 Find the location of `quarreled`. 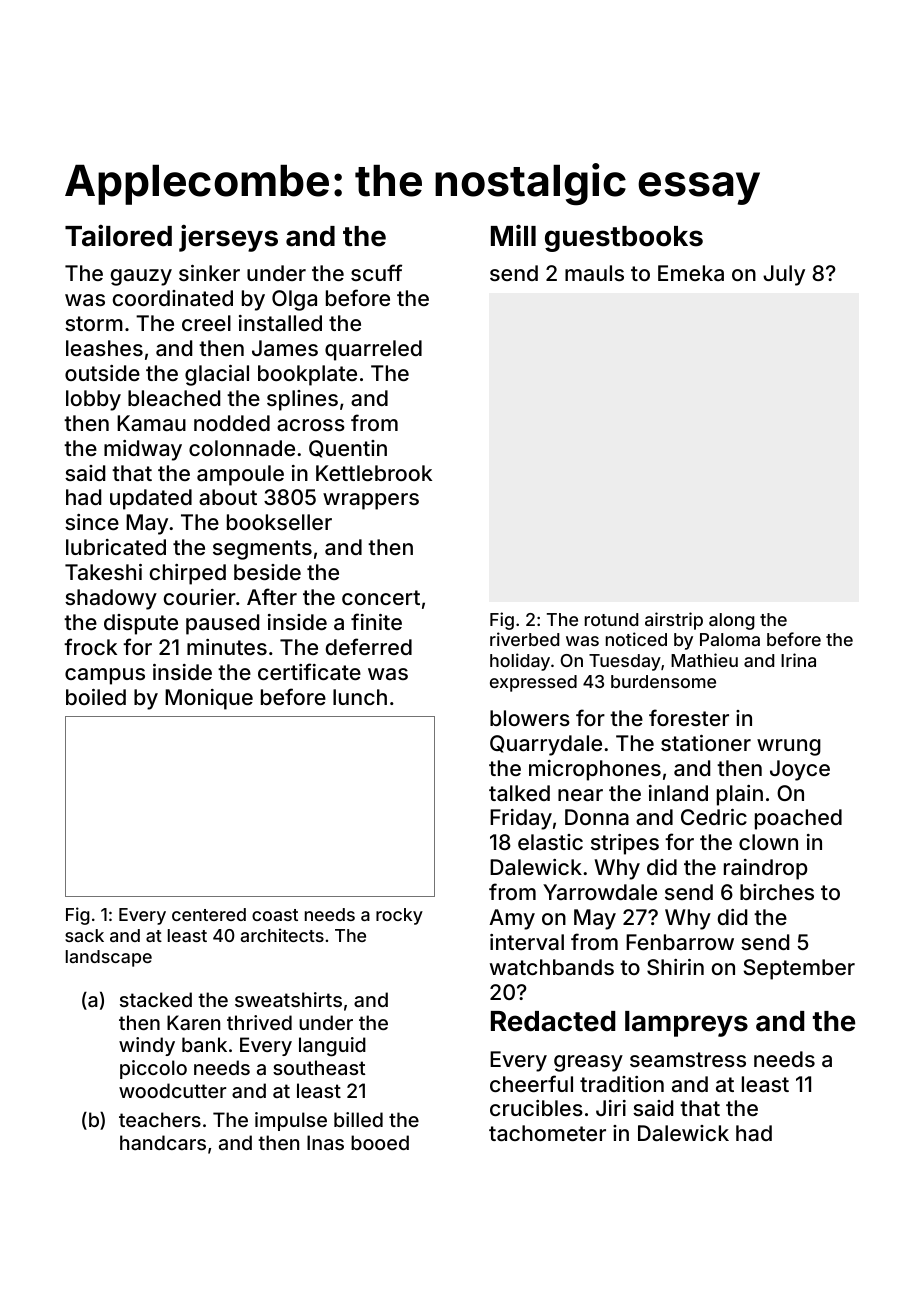

quarreled is located at coordinates (373, 350).
